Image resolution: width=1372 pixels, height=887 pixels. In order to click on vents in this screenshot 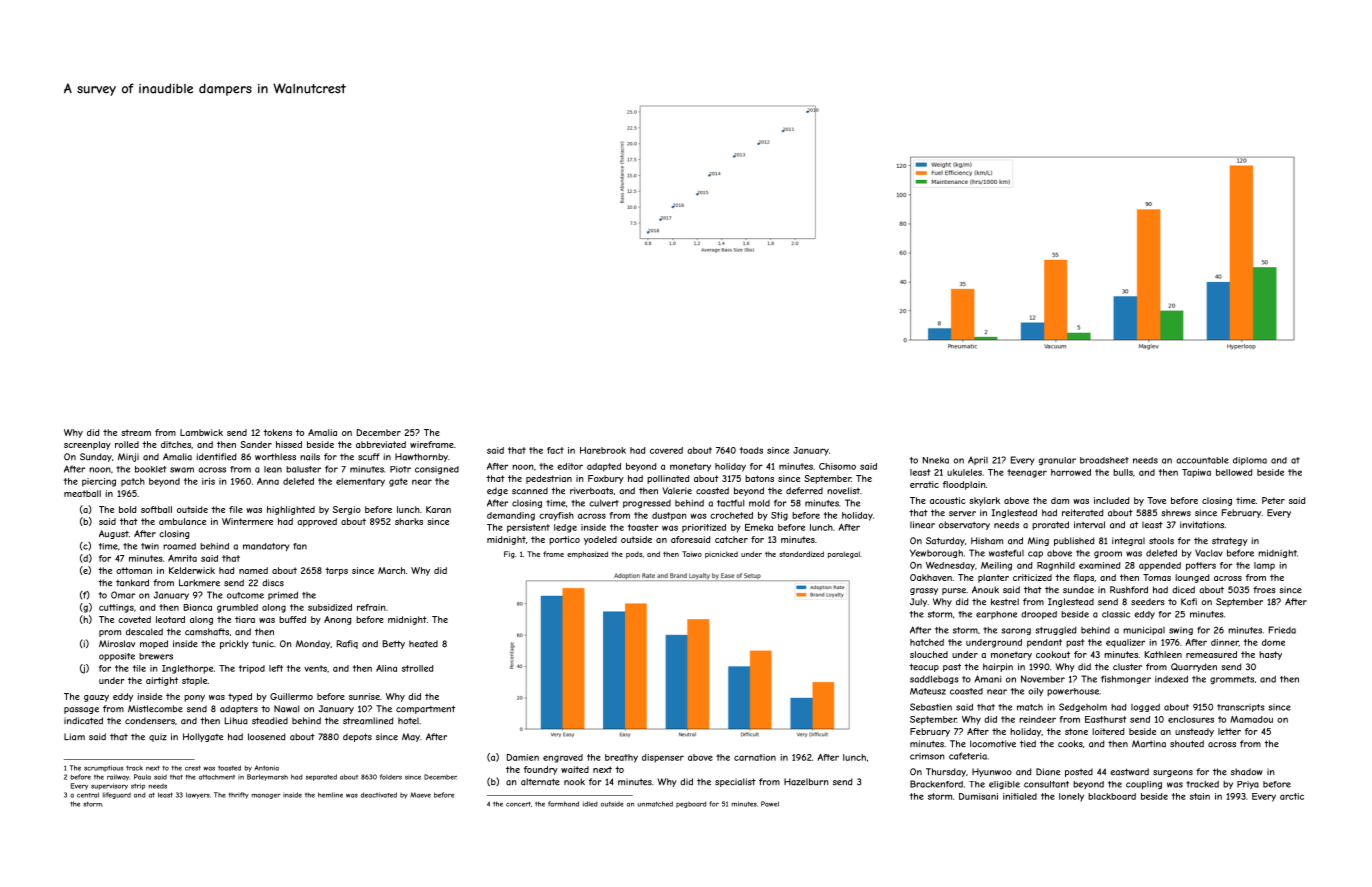, I will do `click(315, 668)`.
